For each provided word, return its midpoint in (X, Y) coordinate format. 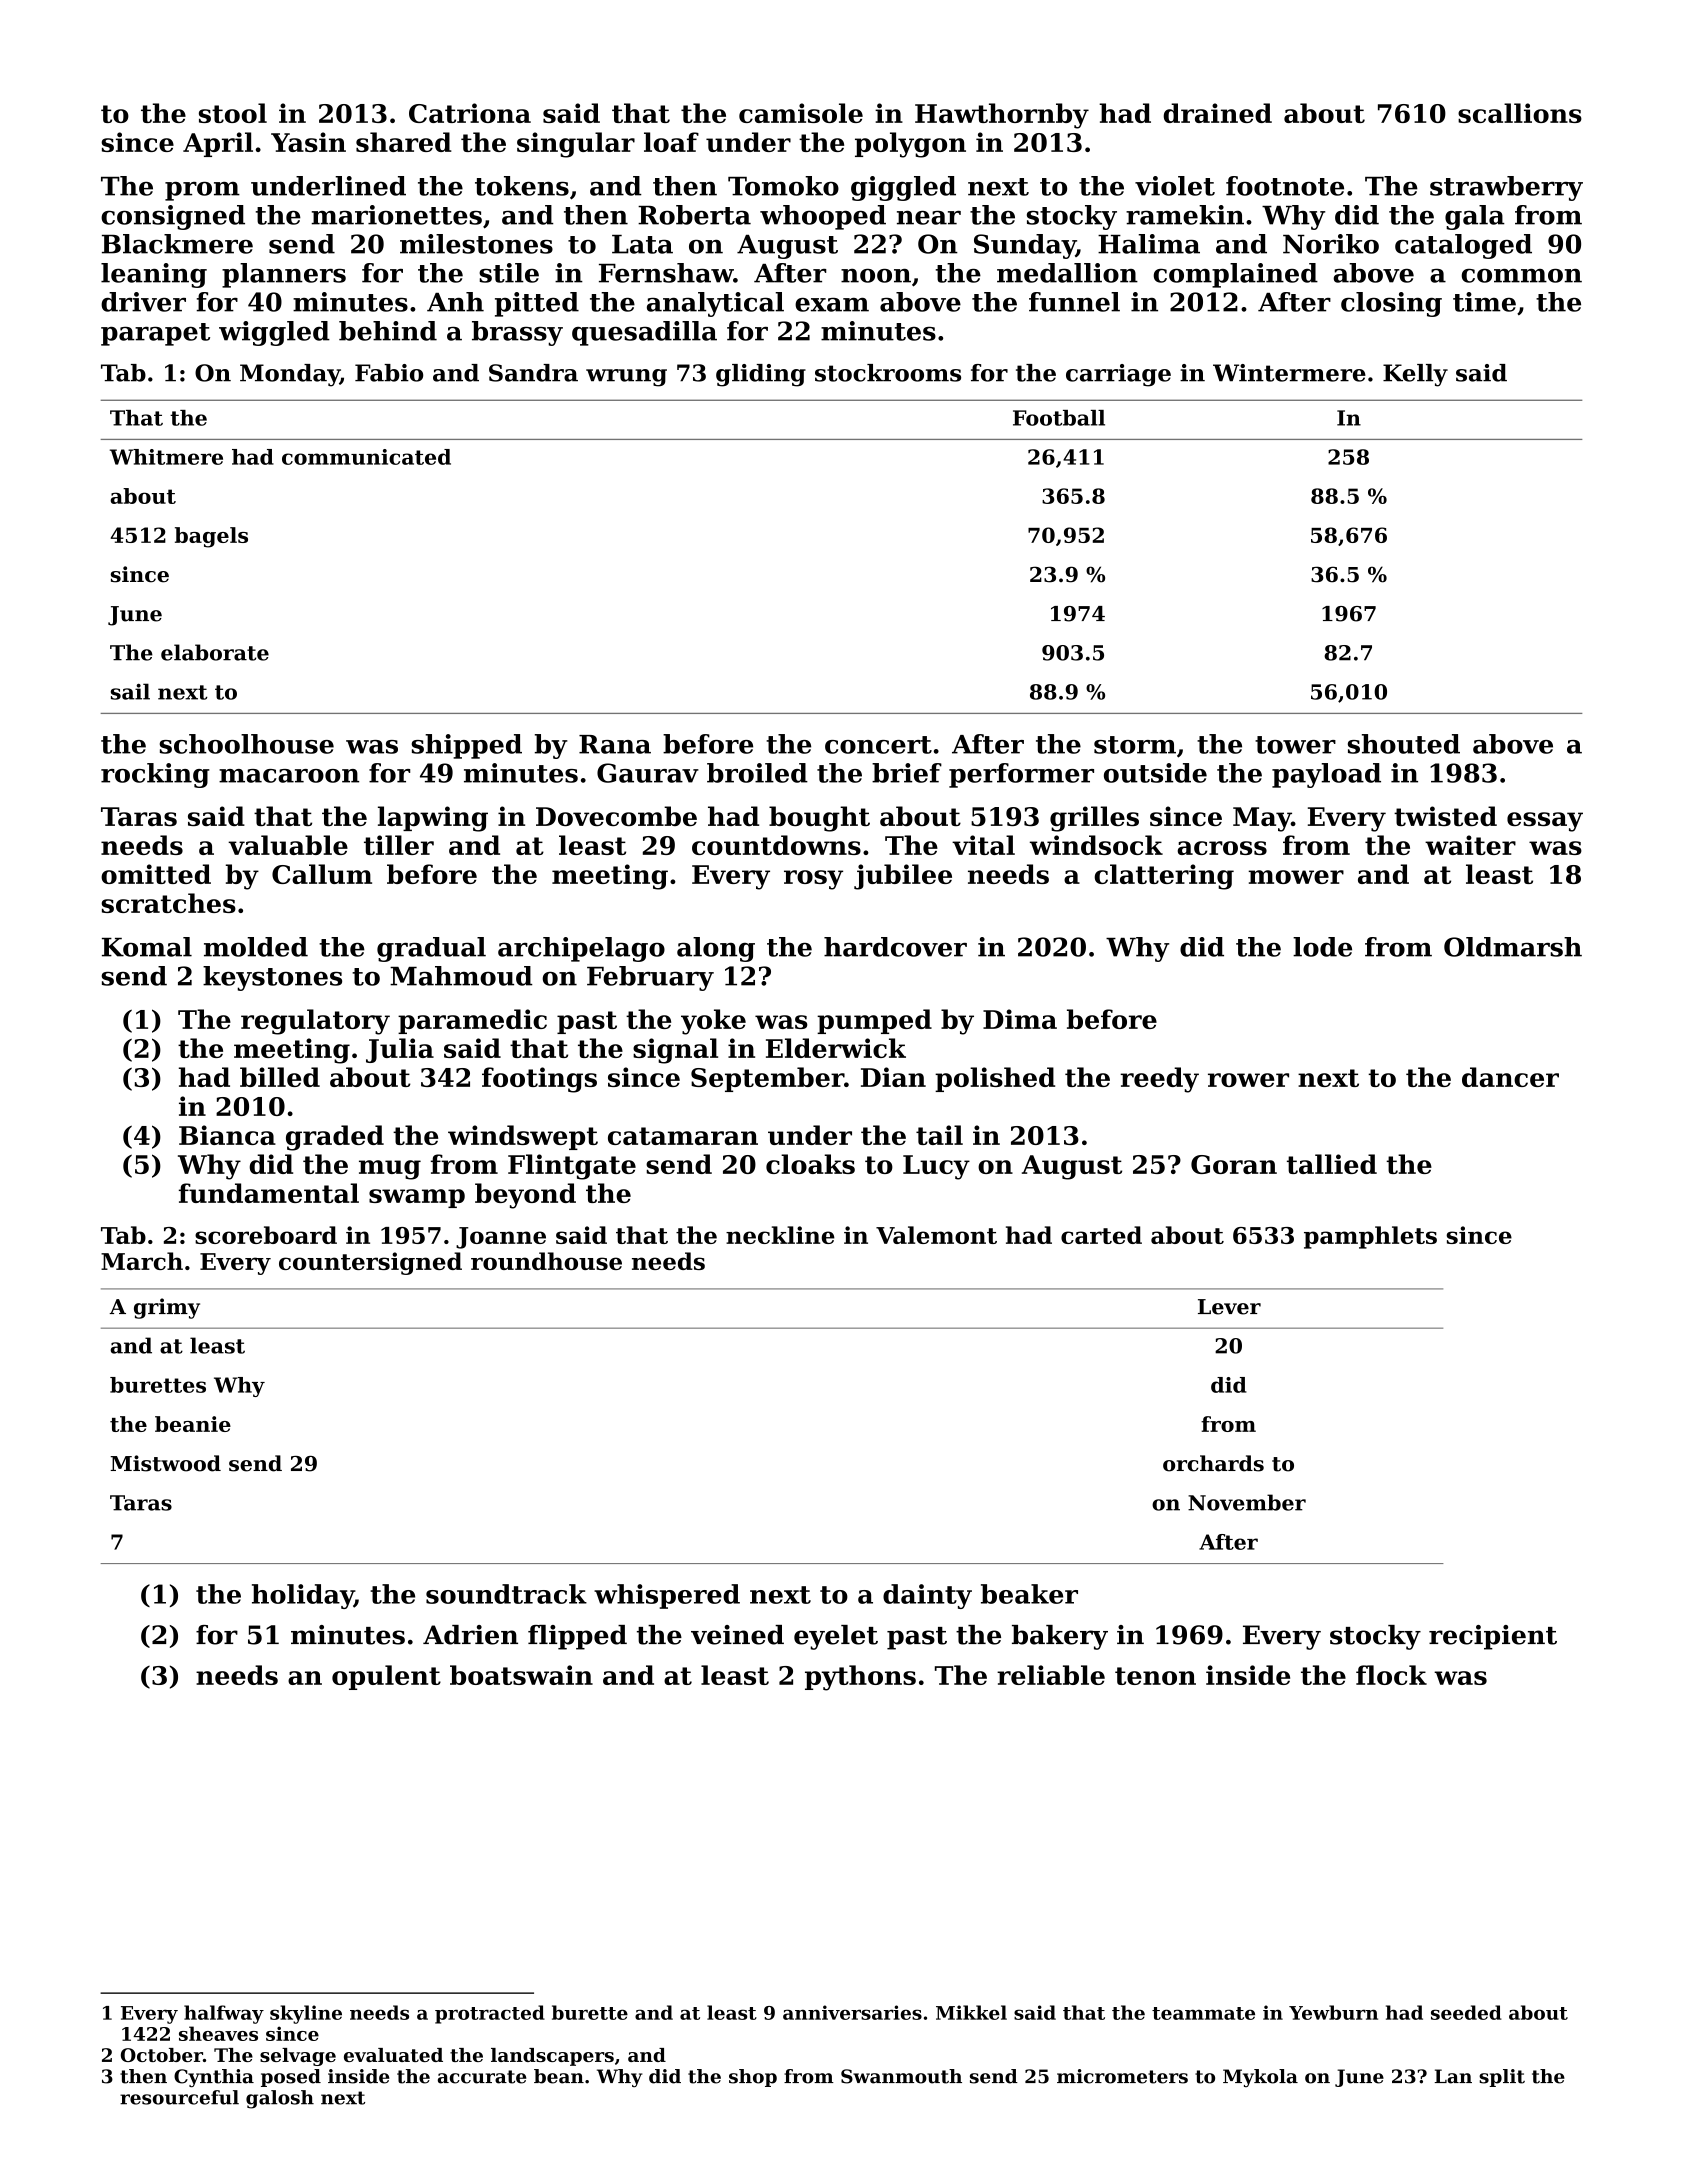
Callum (322, 874)
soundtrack (506, 1594)
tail (939, 1135)
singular (576, 145)
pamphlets (1370, 1237)
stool (233, 113)
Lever (1229, 1307)
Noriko (1331, 244)
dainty (927, 1596)
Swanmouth (901, 2076)
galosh (280, 2099)
